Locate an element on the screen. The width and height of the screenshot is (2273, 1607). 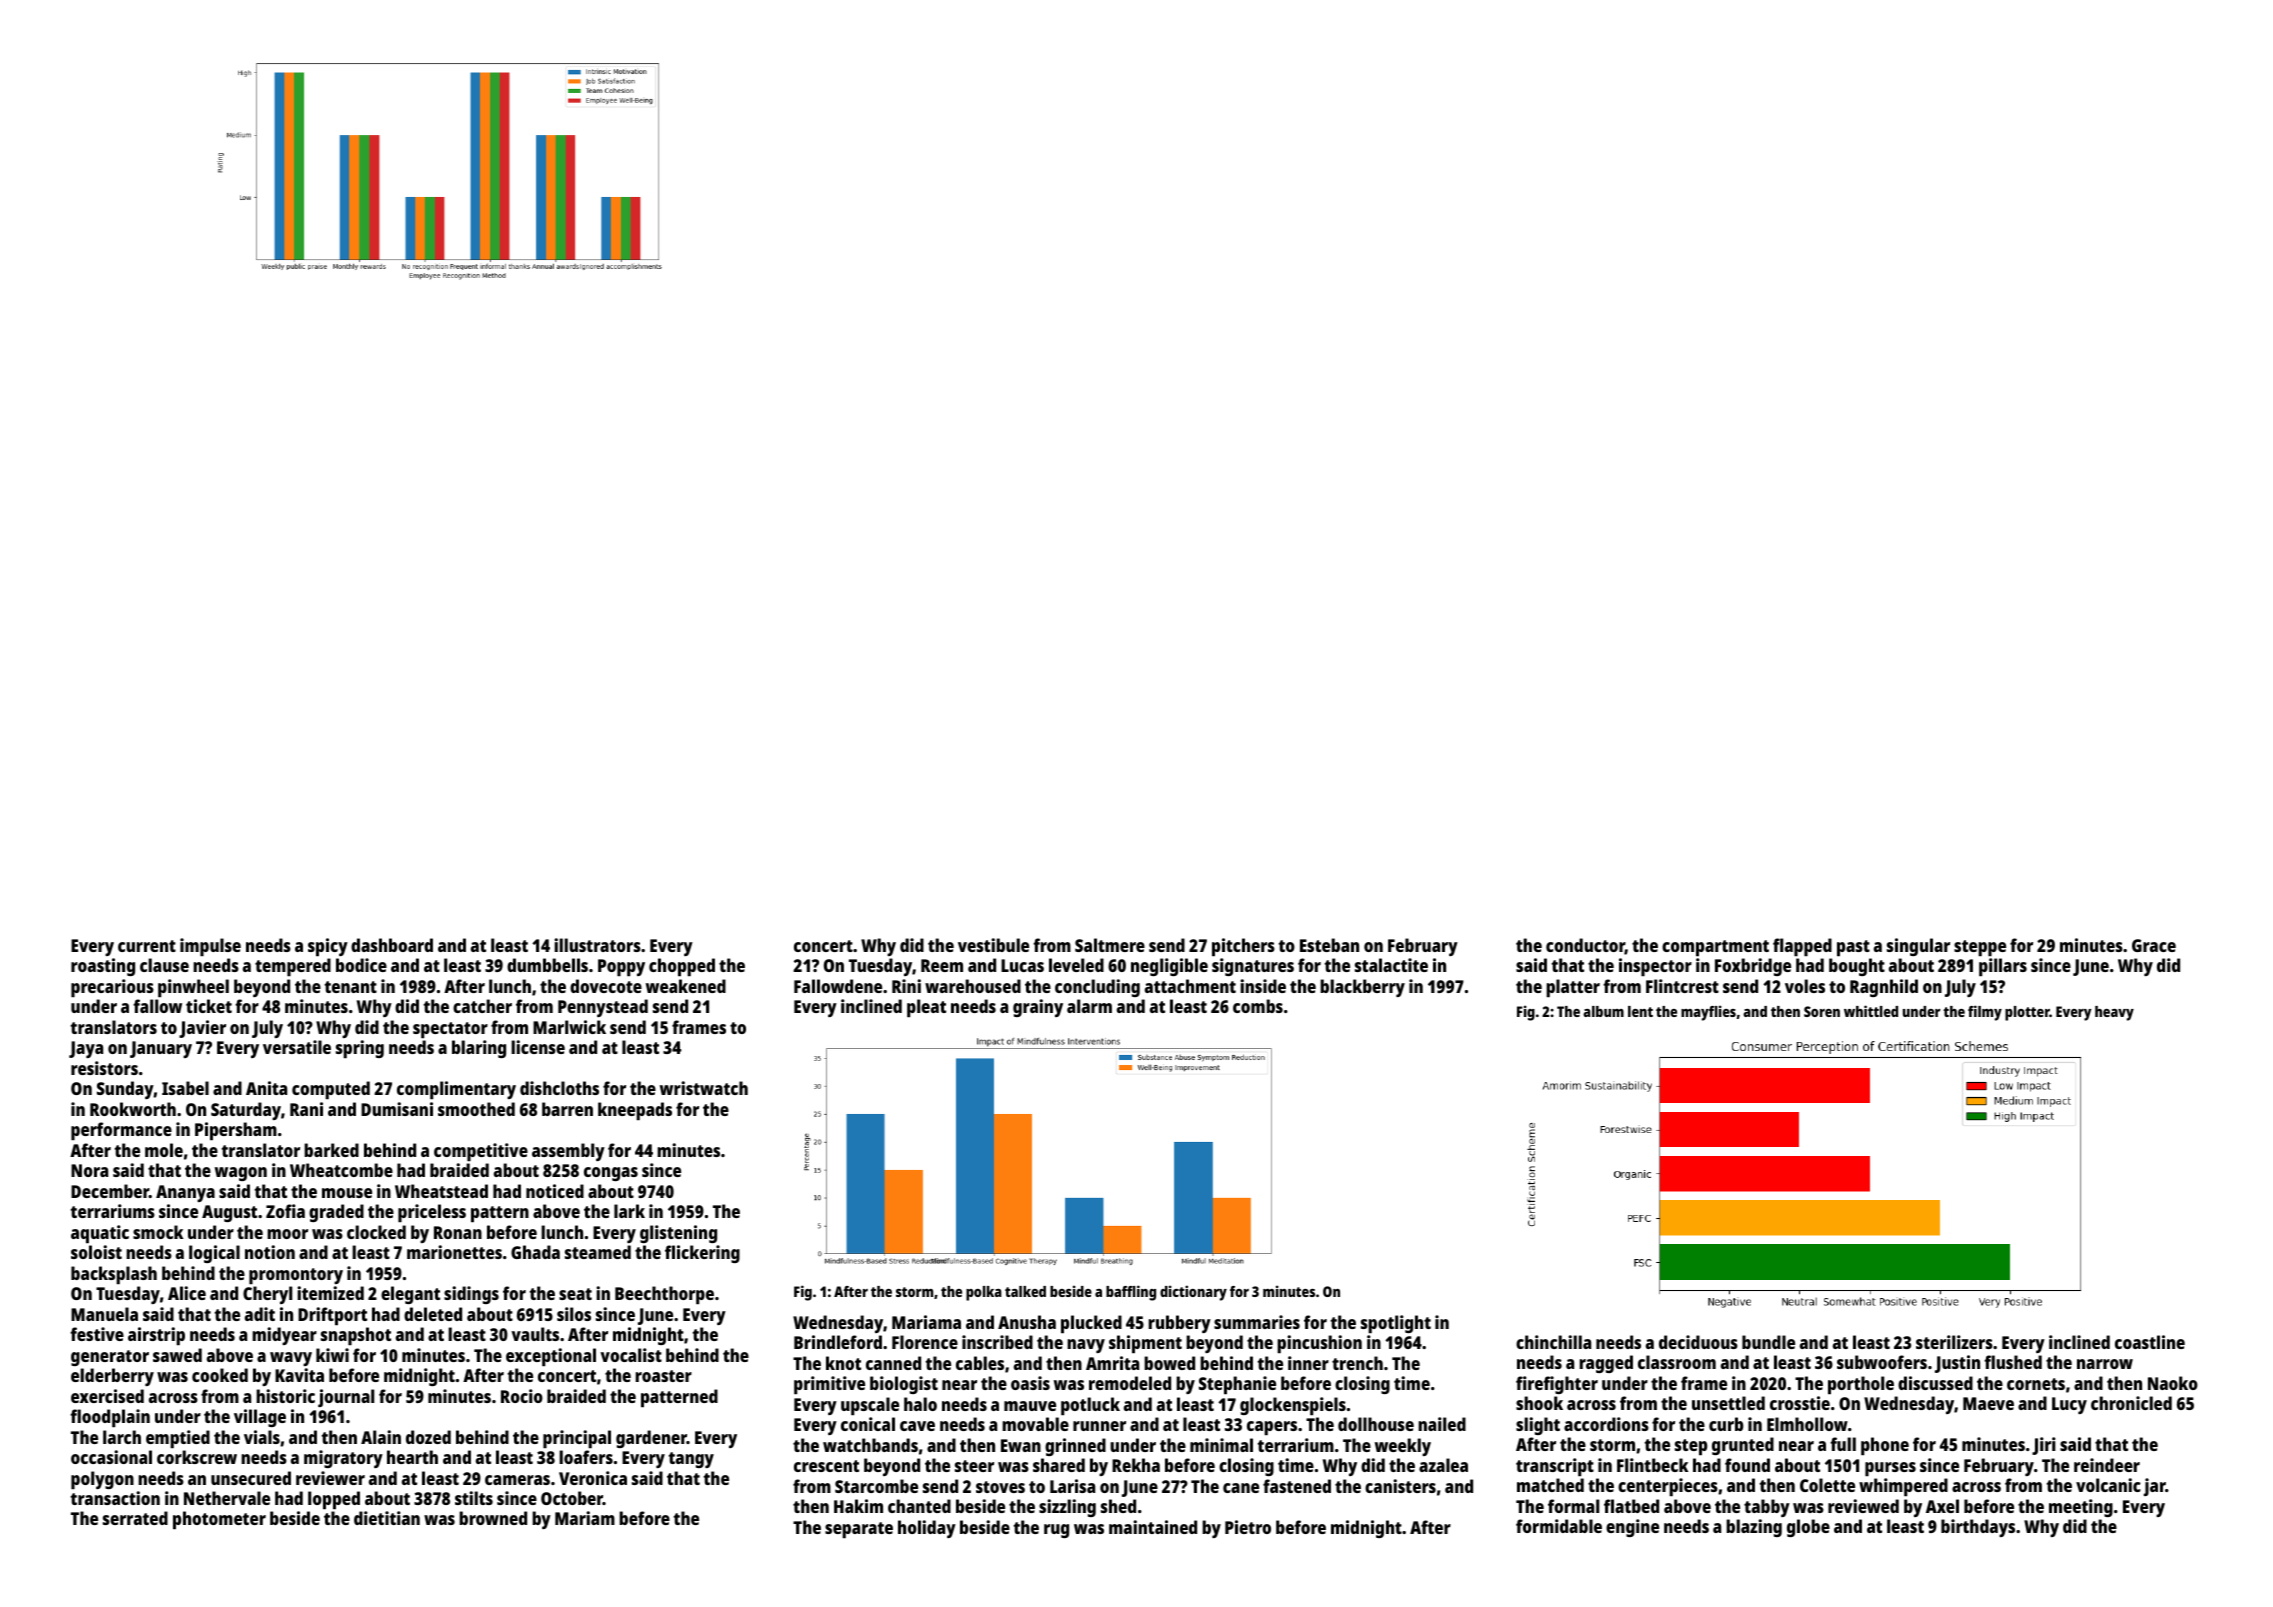
photometer is located at coordinates (219, 1520).
